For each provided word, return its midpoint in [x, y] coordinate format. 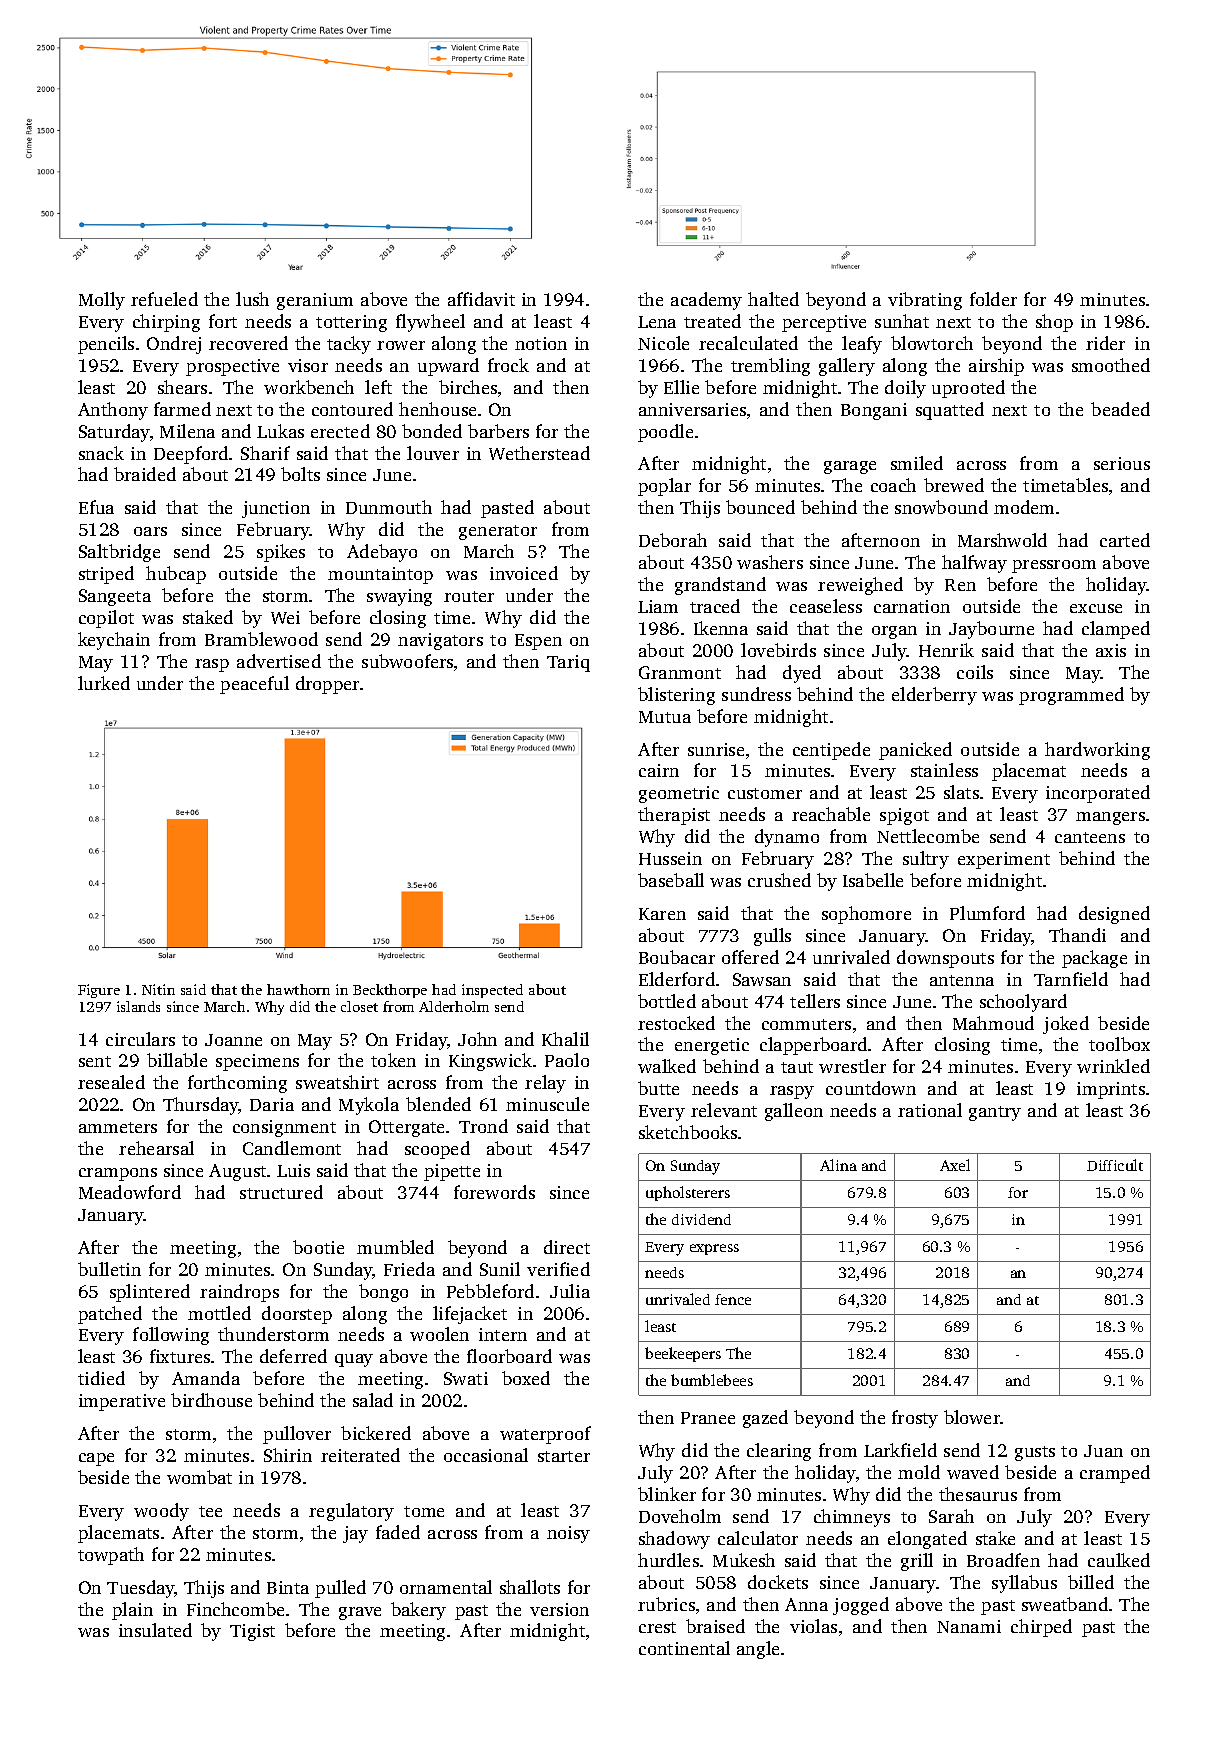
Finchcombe [235, 1609]
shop [1054, 323]
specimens [257, 1062]
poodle [665, 433]
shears [182, 387]
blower [972, 1417]
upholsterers [688, 1193]
